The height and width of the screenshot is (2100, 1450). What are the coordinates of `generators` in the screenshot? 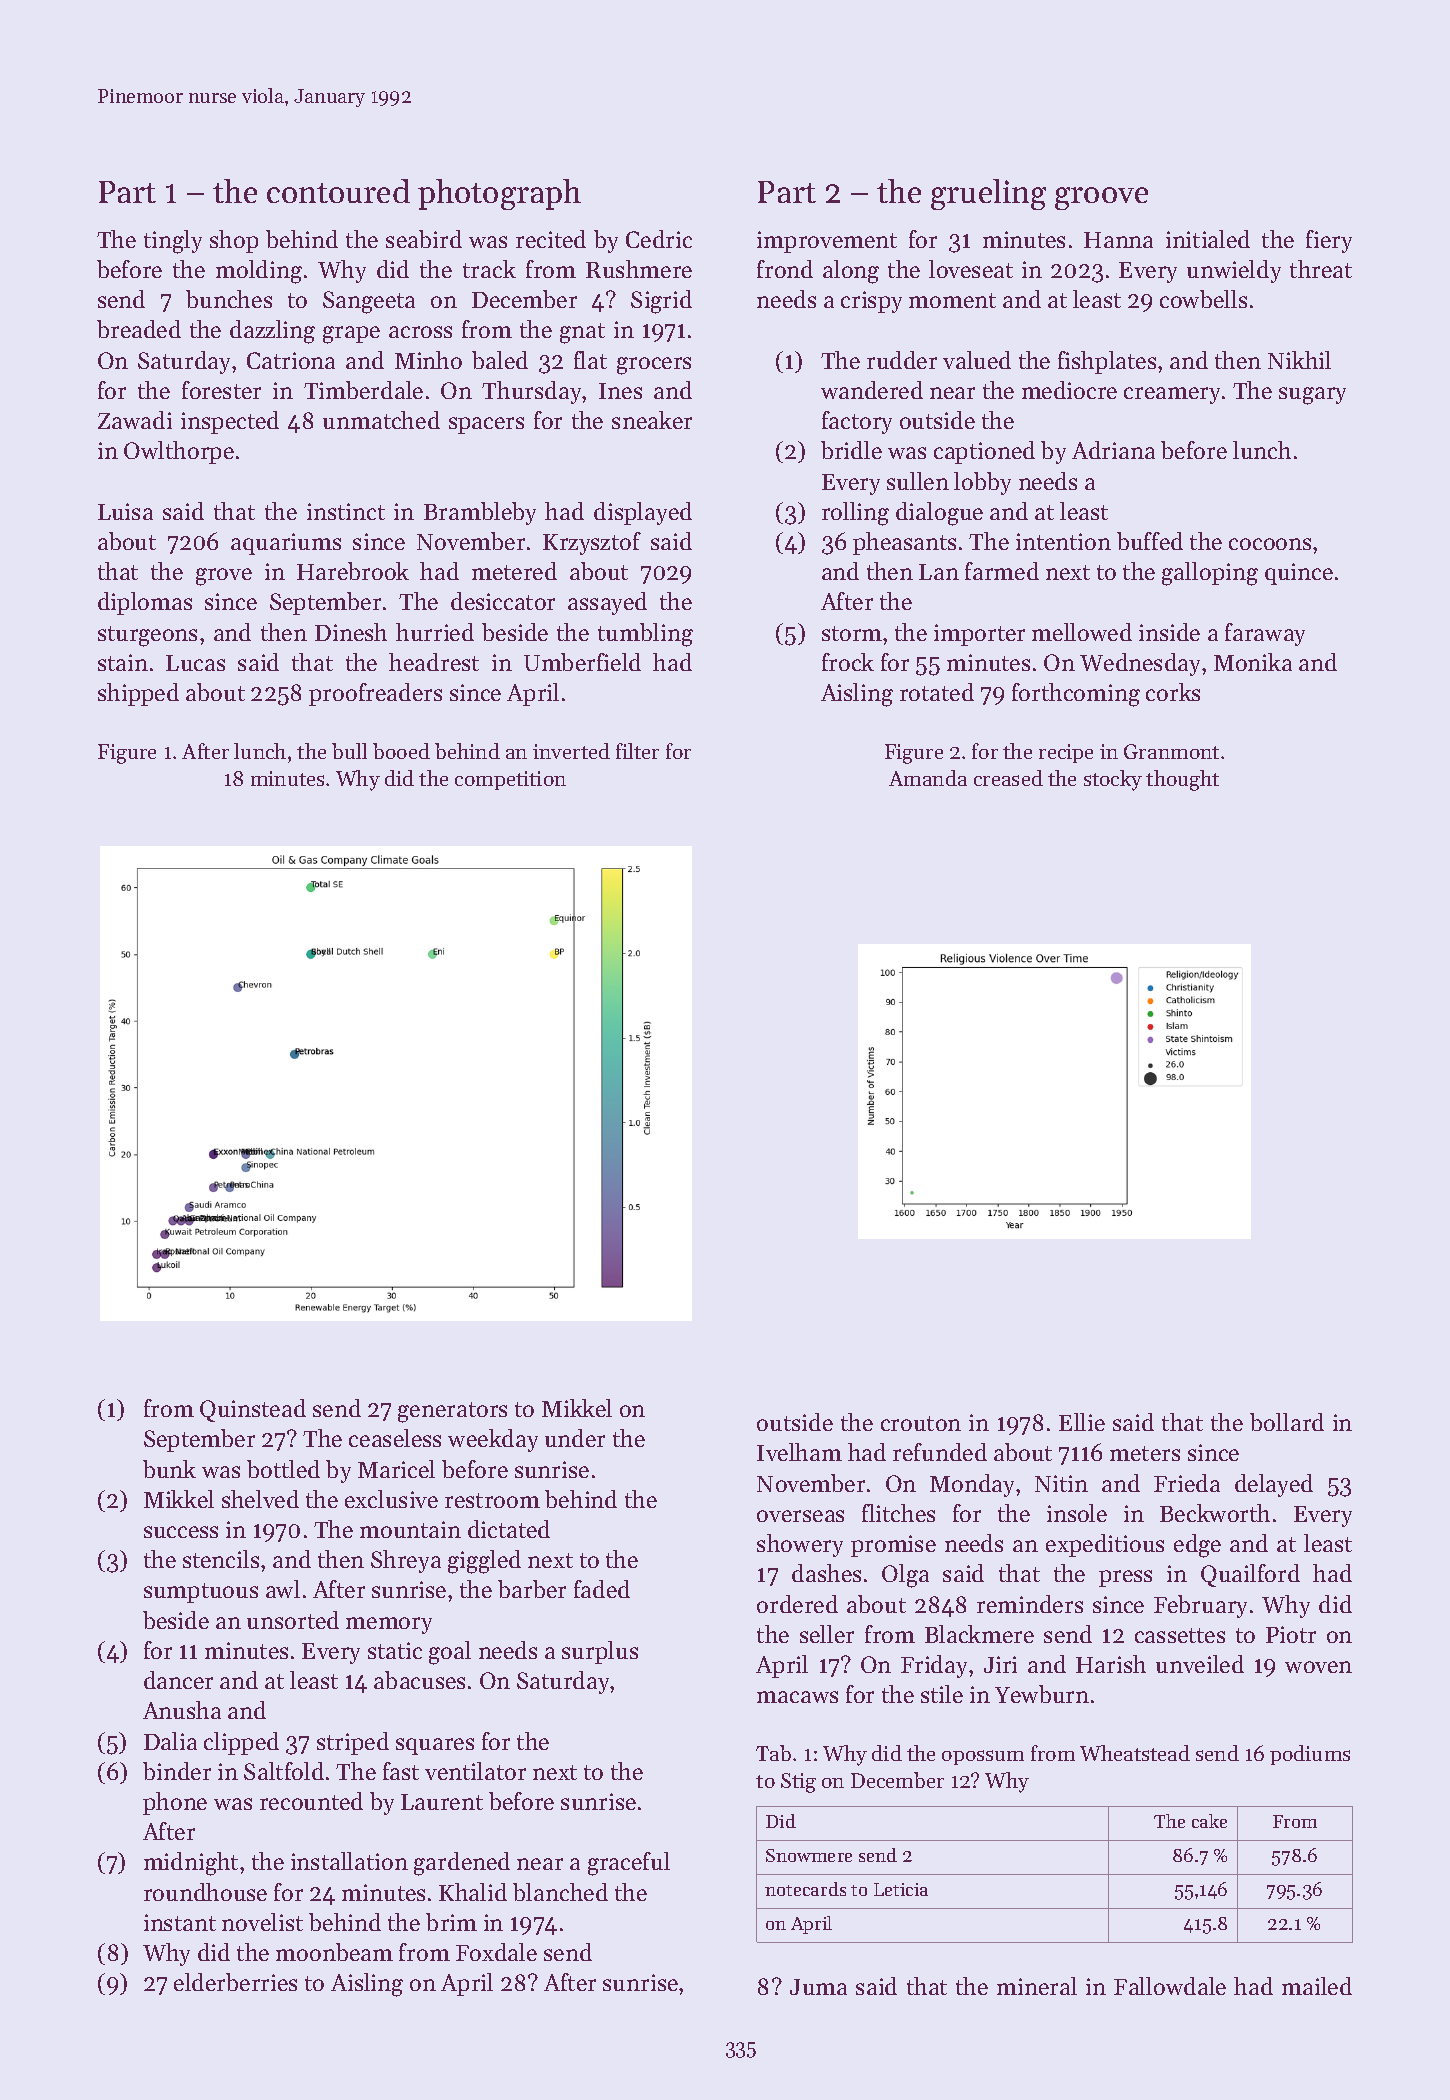 It's located at (452, 1412).
